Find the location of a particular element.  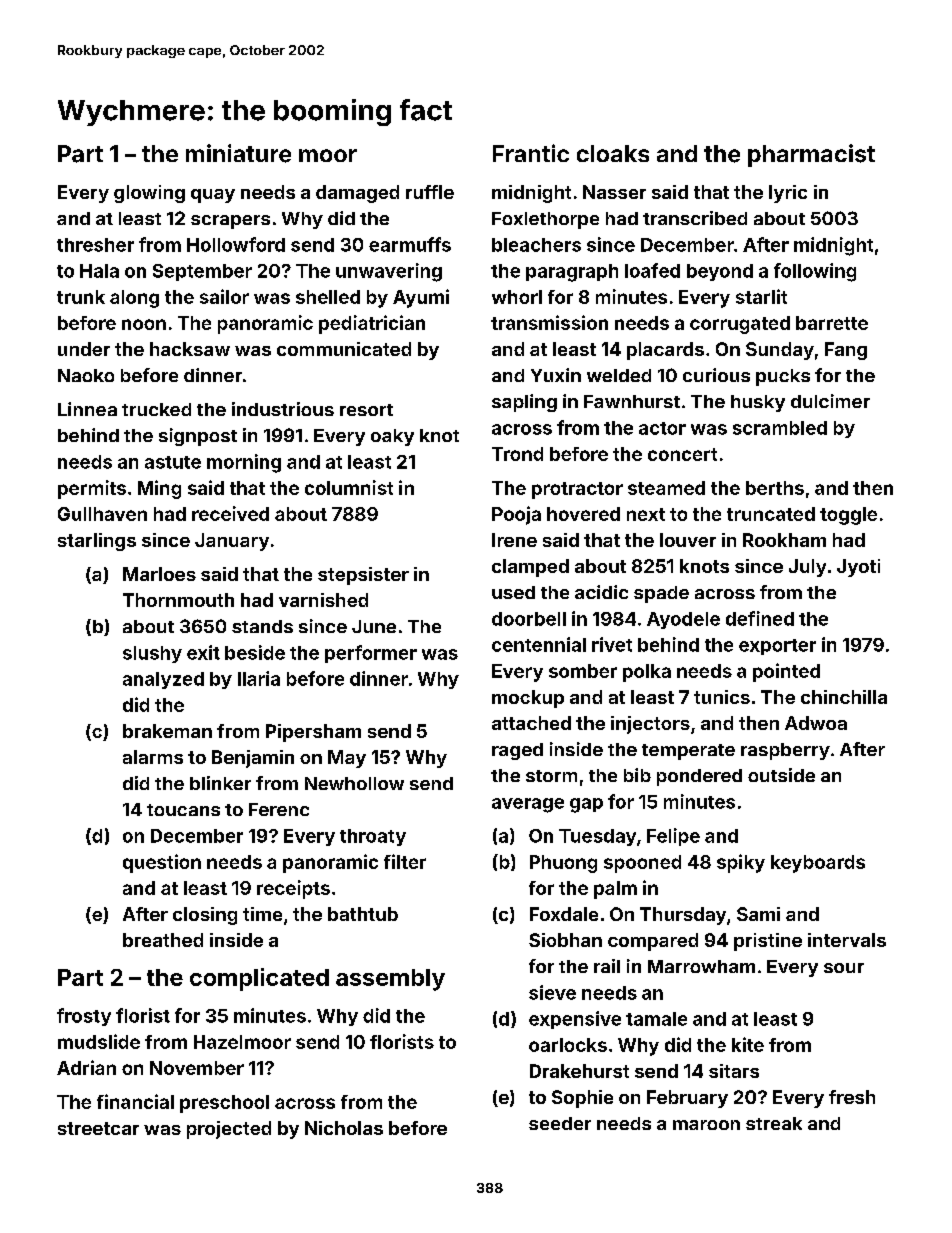

Thornmouth is located at coordinates (178, 600).
